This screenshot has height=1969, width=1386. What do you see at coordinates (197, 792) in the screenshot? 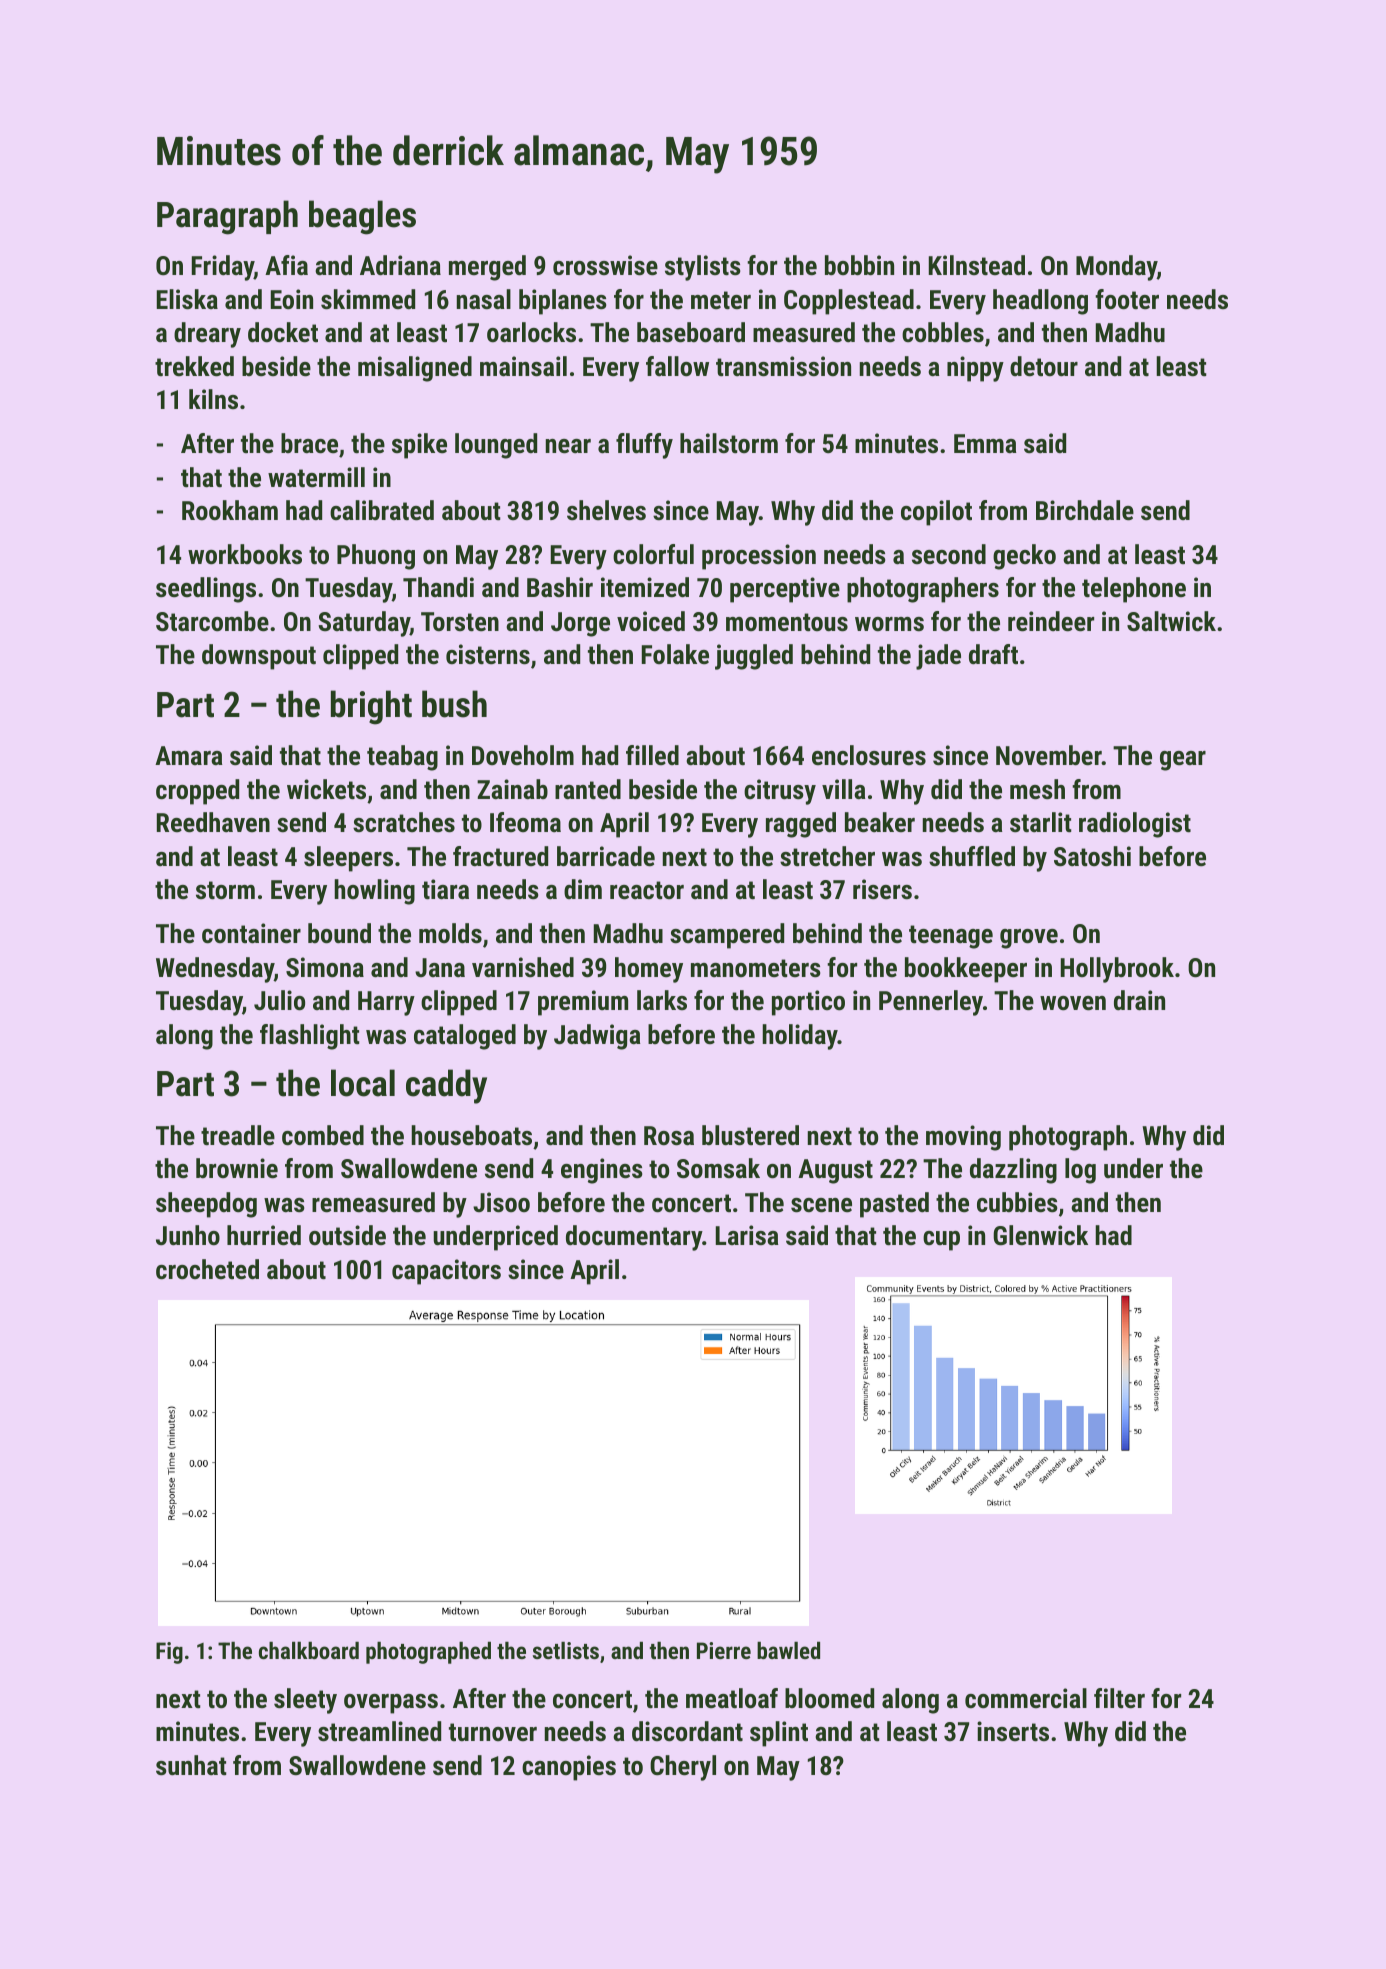
I see `cropped` at bounding box center [197, 792].
